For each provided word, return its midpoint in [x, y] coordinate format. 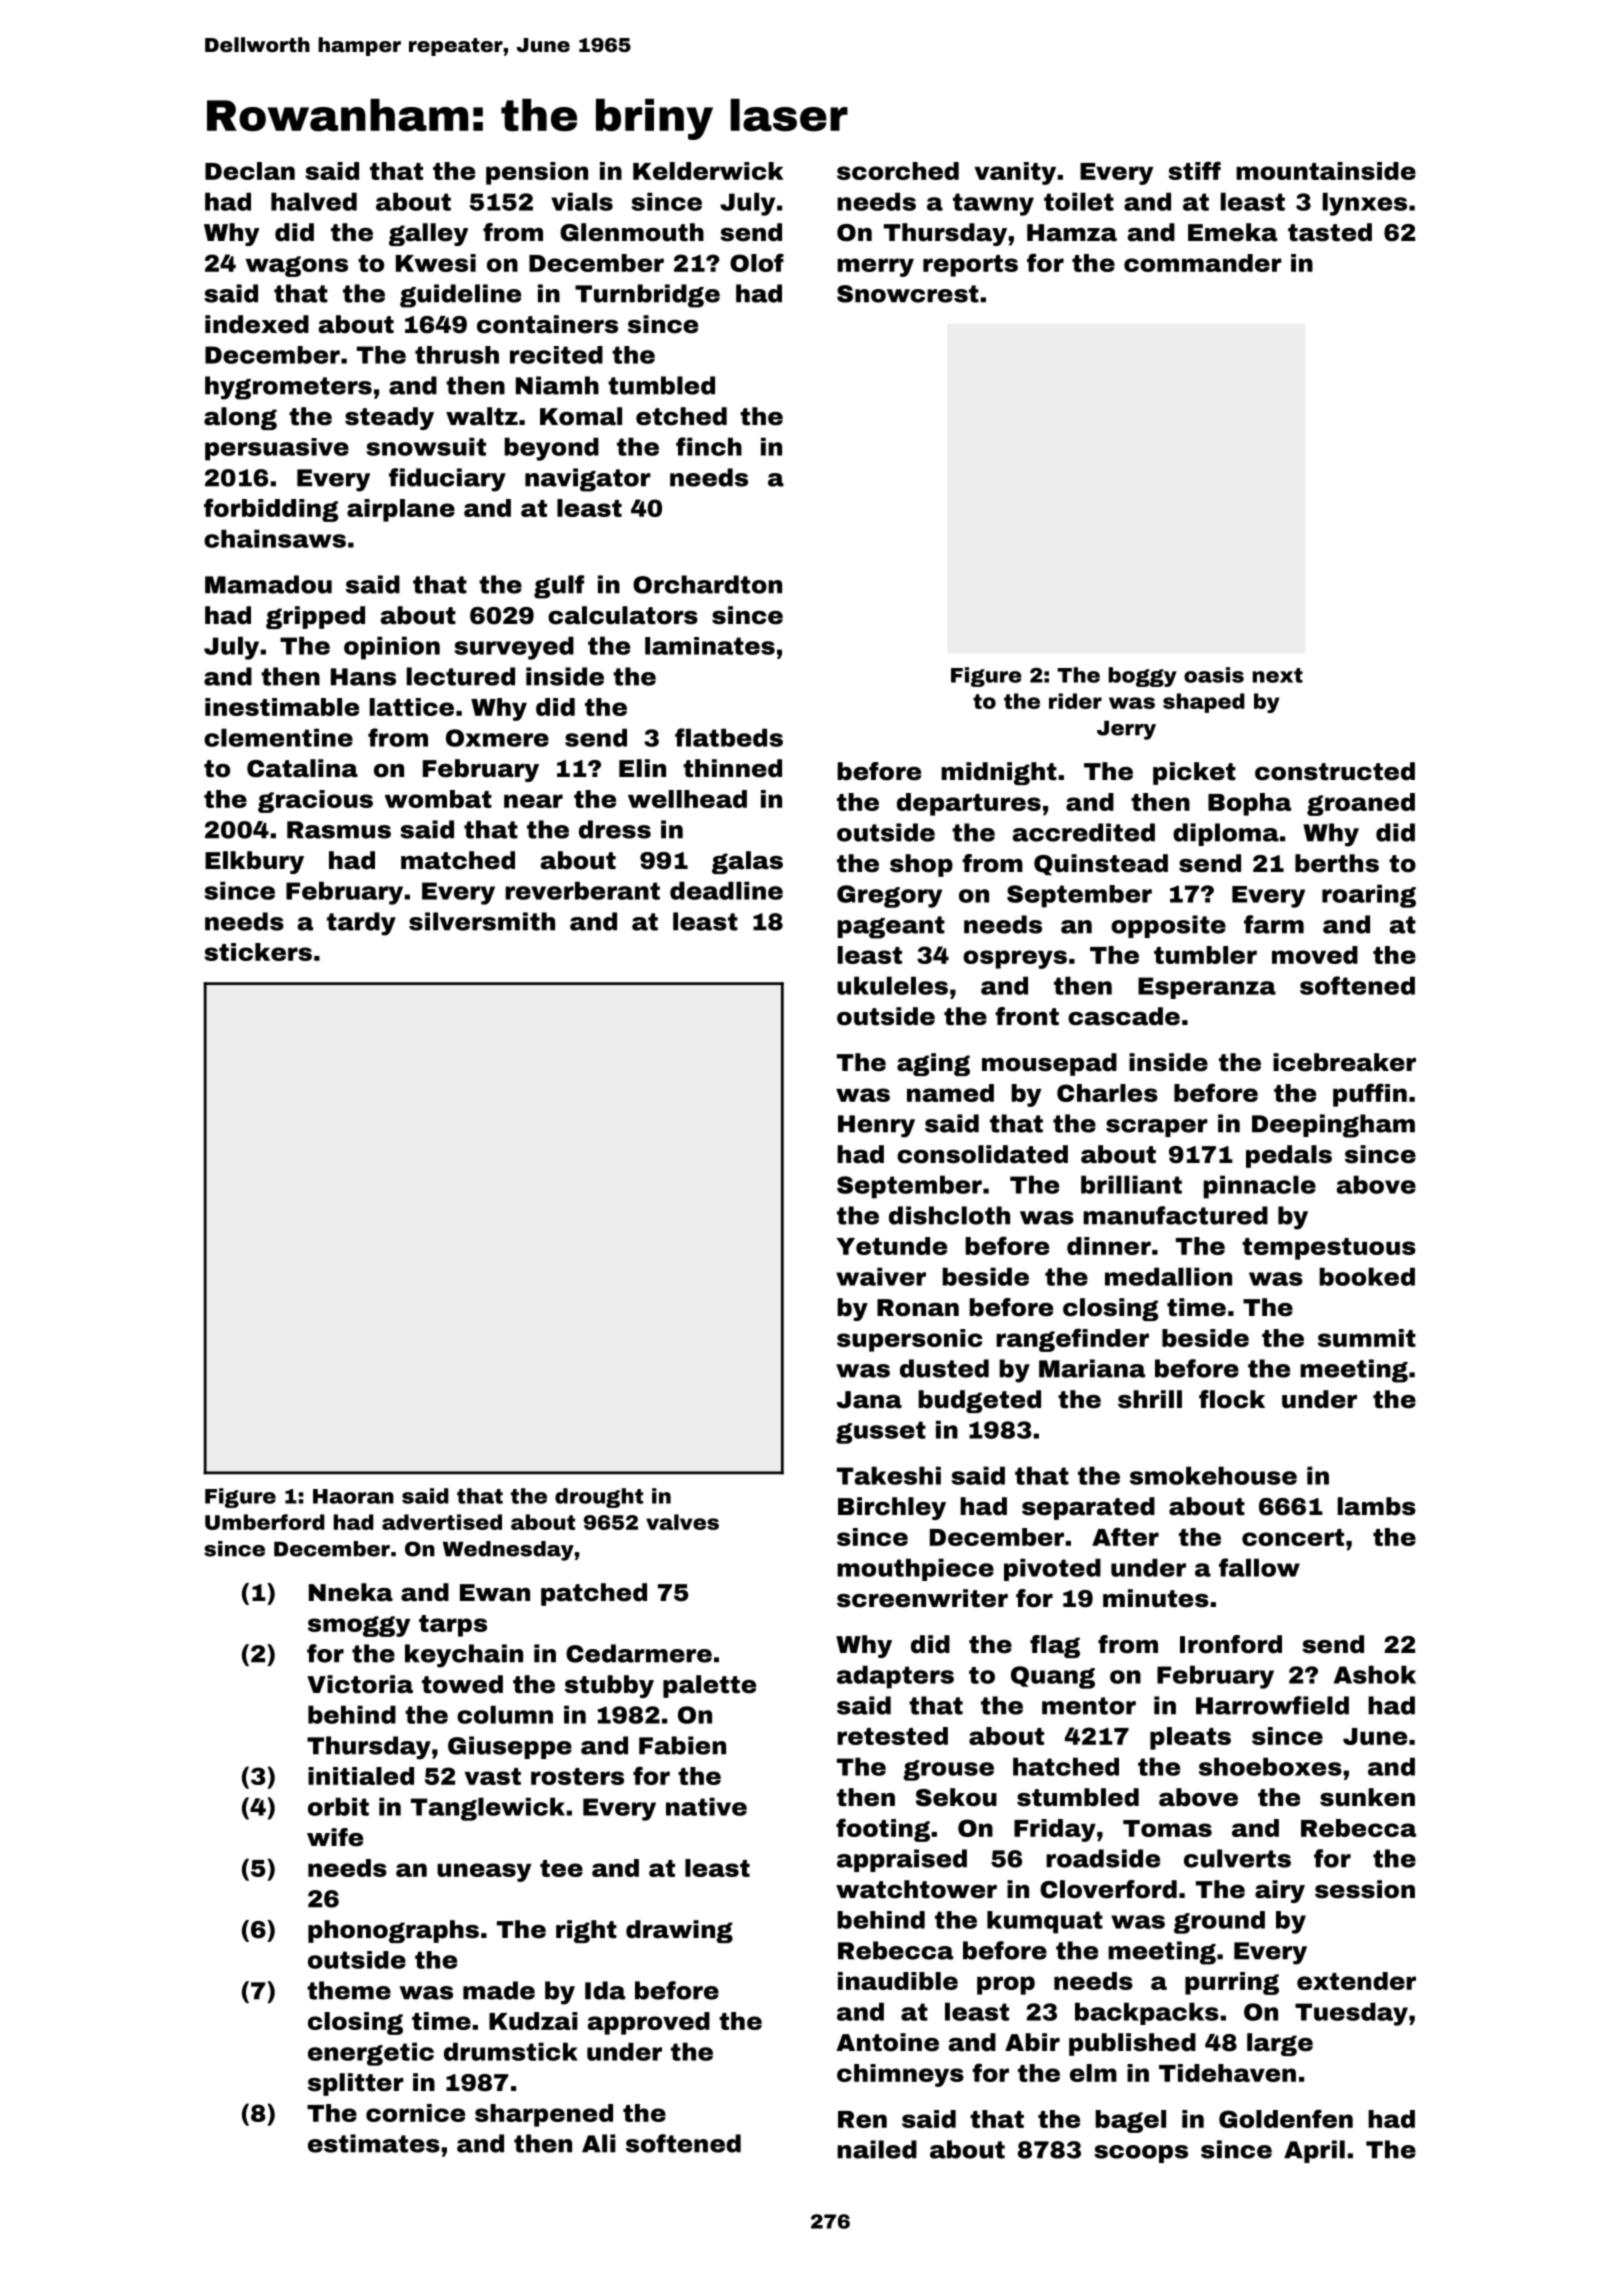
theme [349, 1990]
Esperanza [1207, 988]
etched [681, 416]
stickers [258, 952]
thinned [732, 768]
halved [314, 201]
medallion [1168, 1276]
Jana [869, 1400]
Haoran [353, 1496]
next [1278, 675]
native [706, 1806]
